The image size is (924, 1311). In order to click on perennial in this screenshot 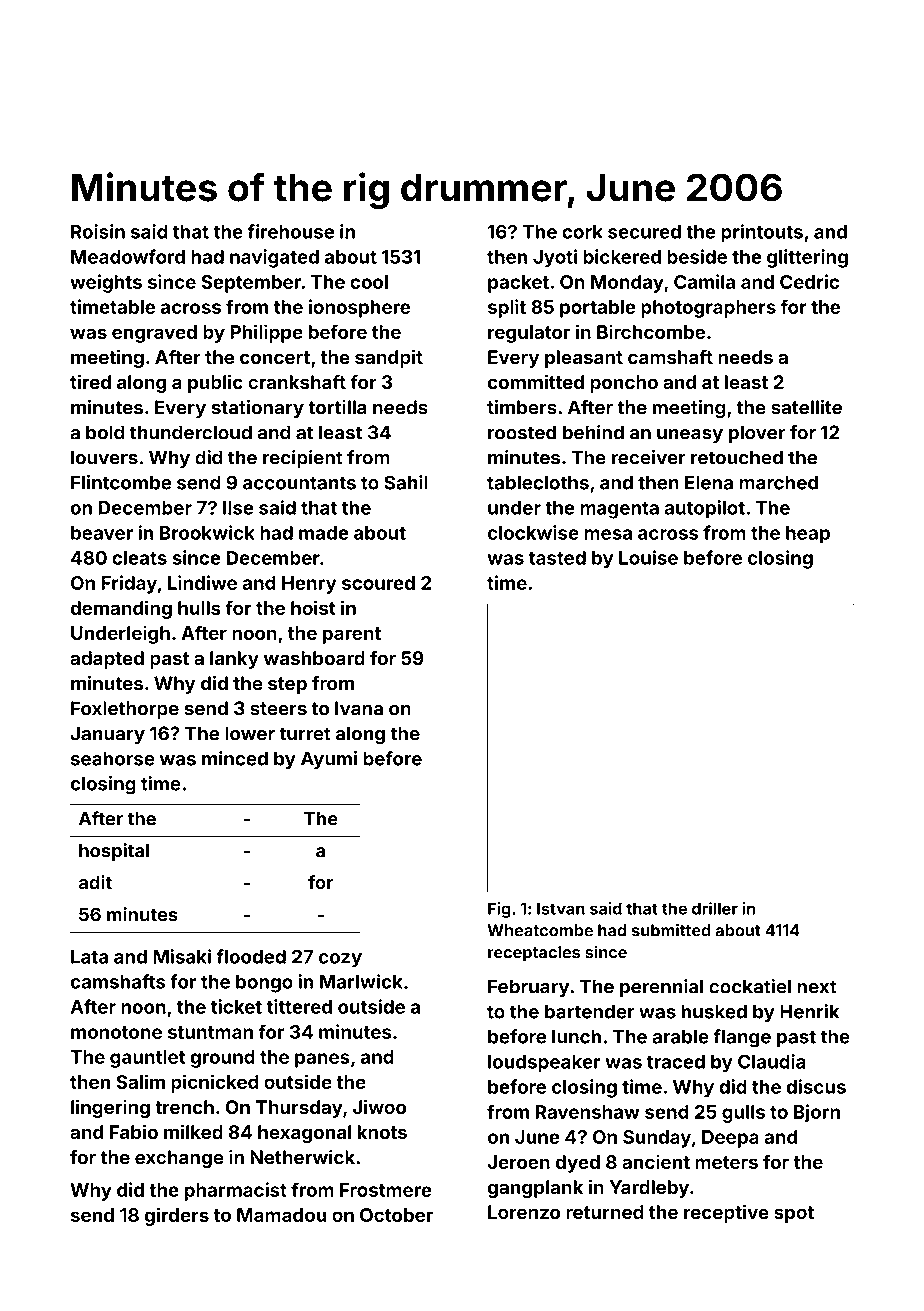, I will do `click(661, 988)`.
